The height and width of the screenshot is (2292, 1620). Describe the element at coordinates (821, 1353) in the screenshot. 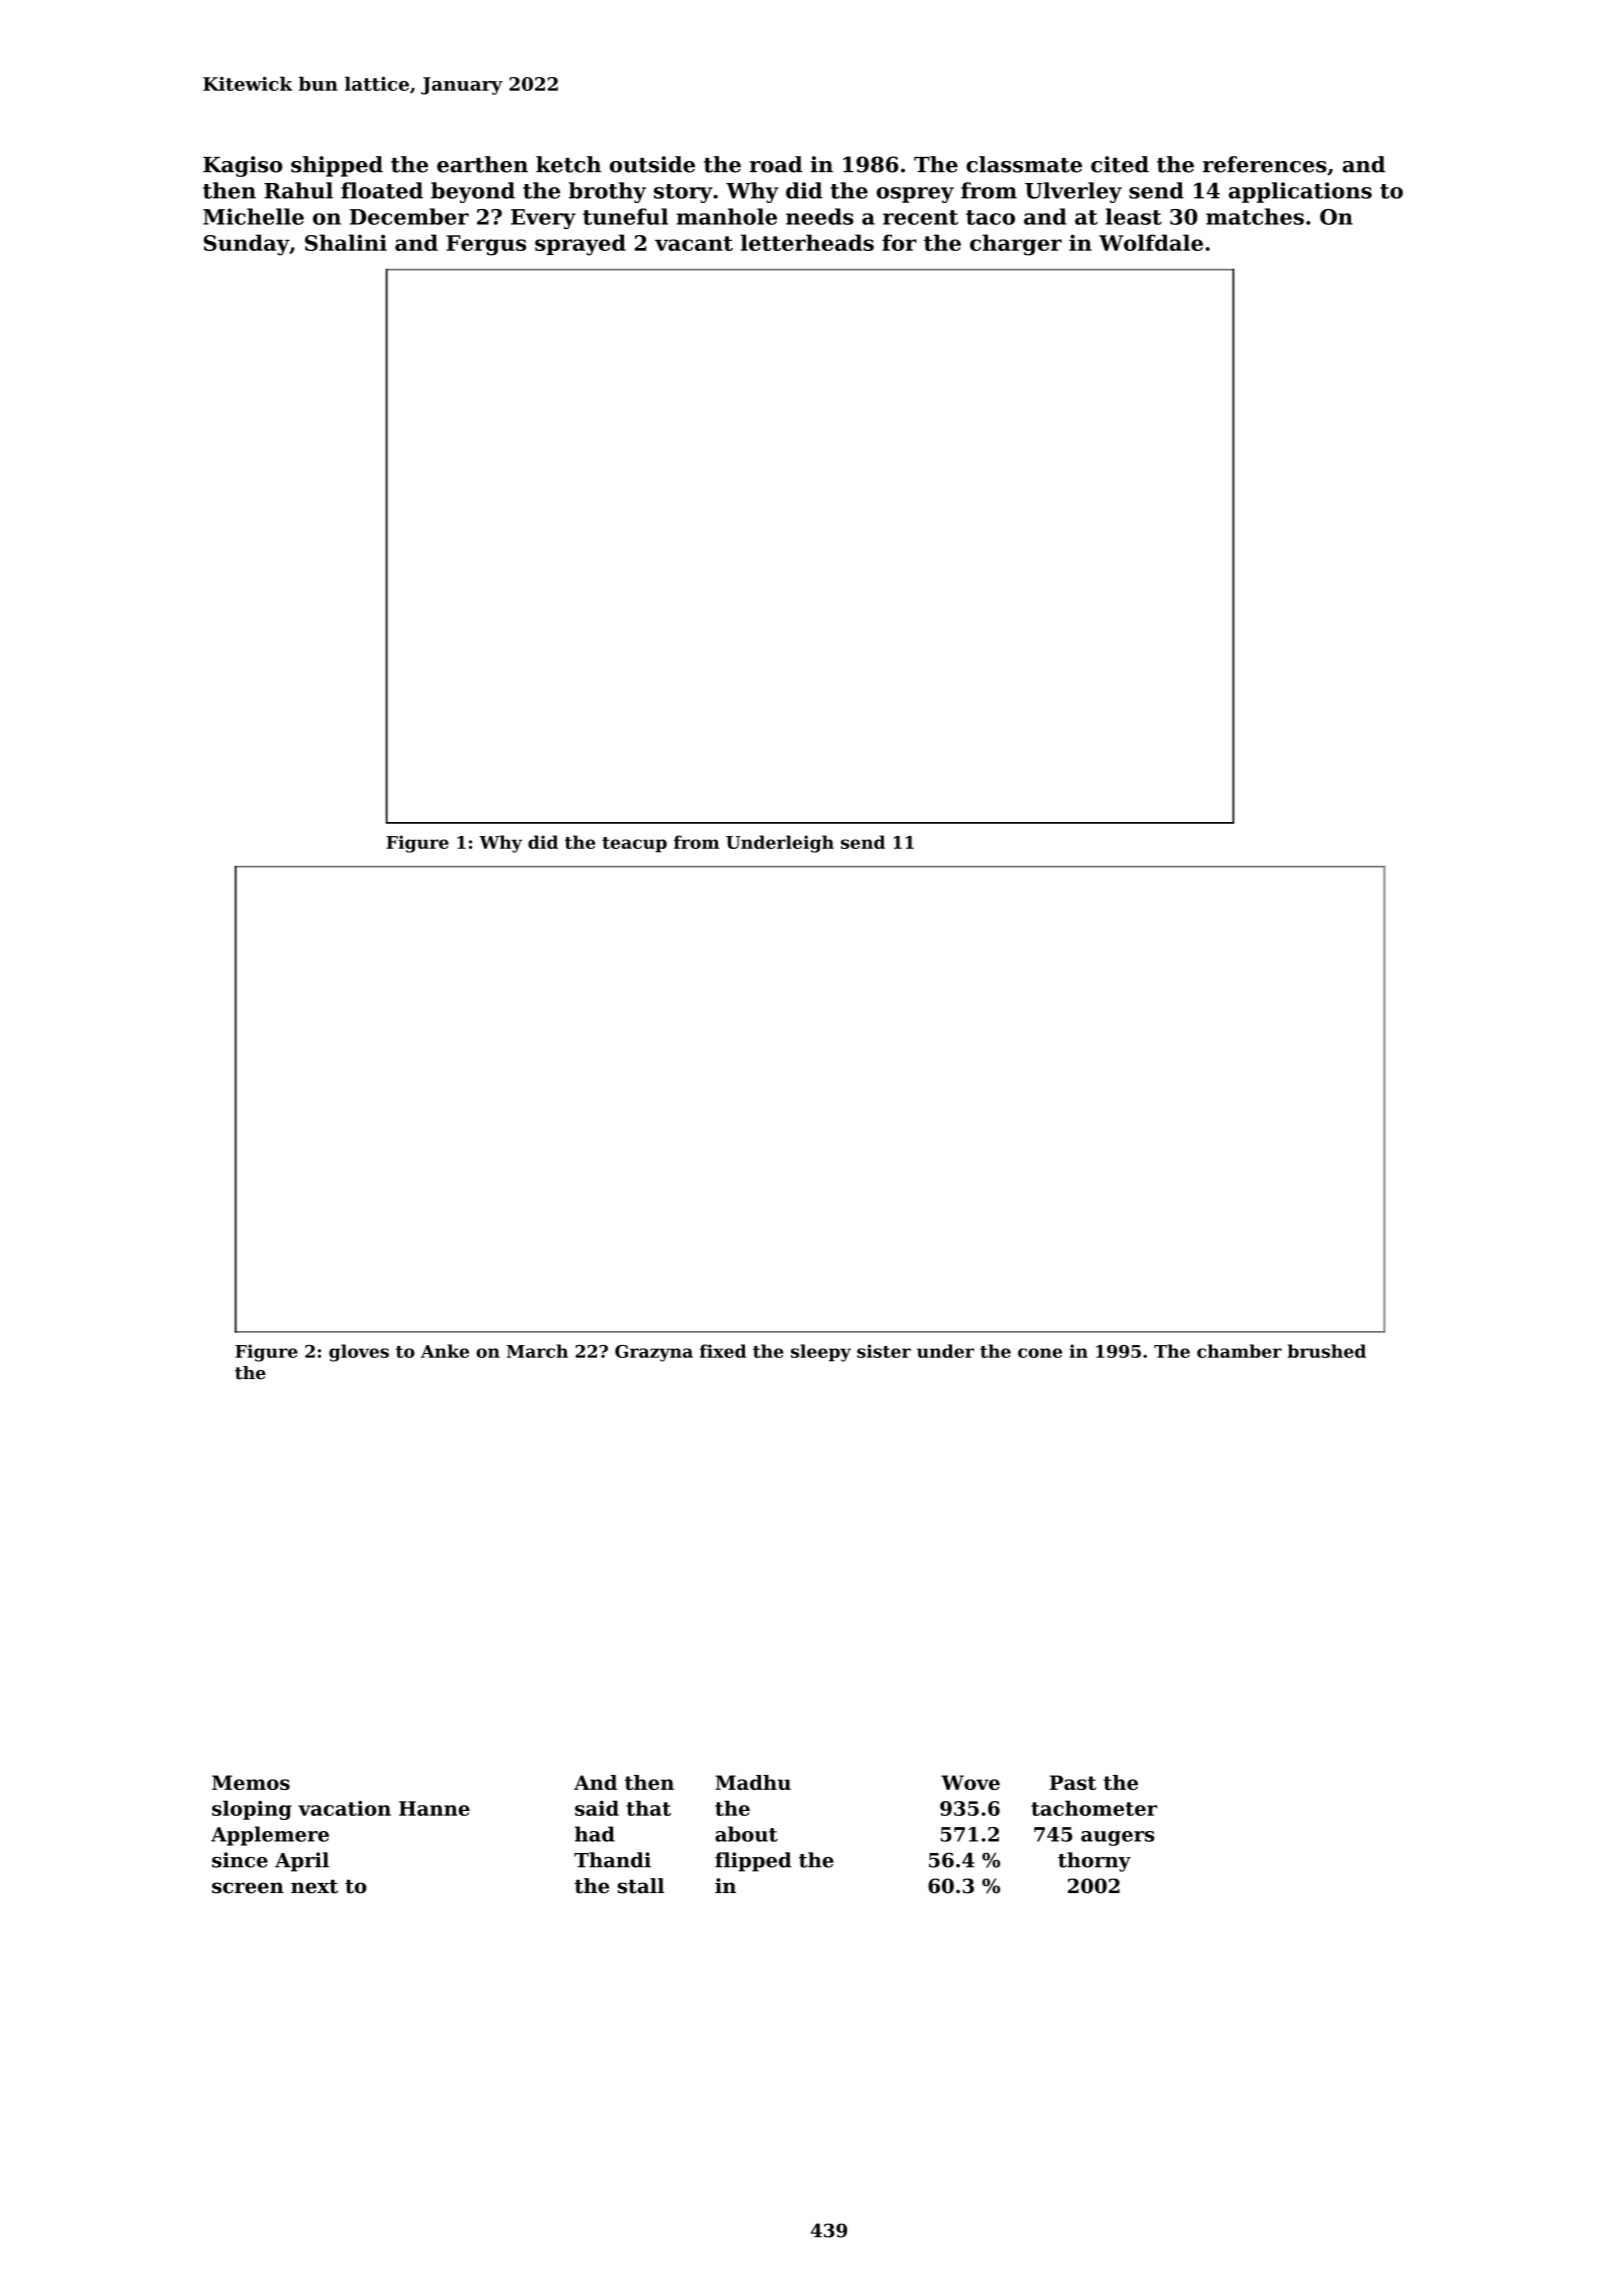

I see `sleepy` at that location.
